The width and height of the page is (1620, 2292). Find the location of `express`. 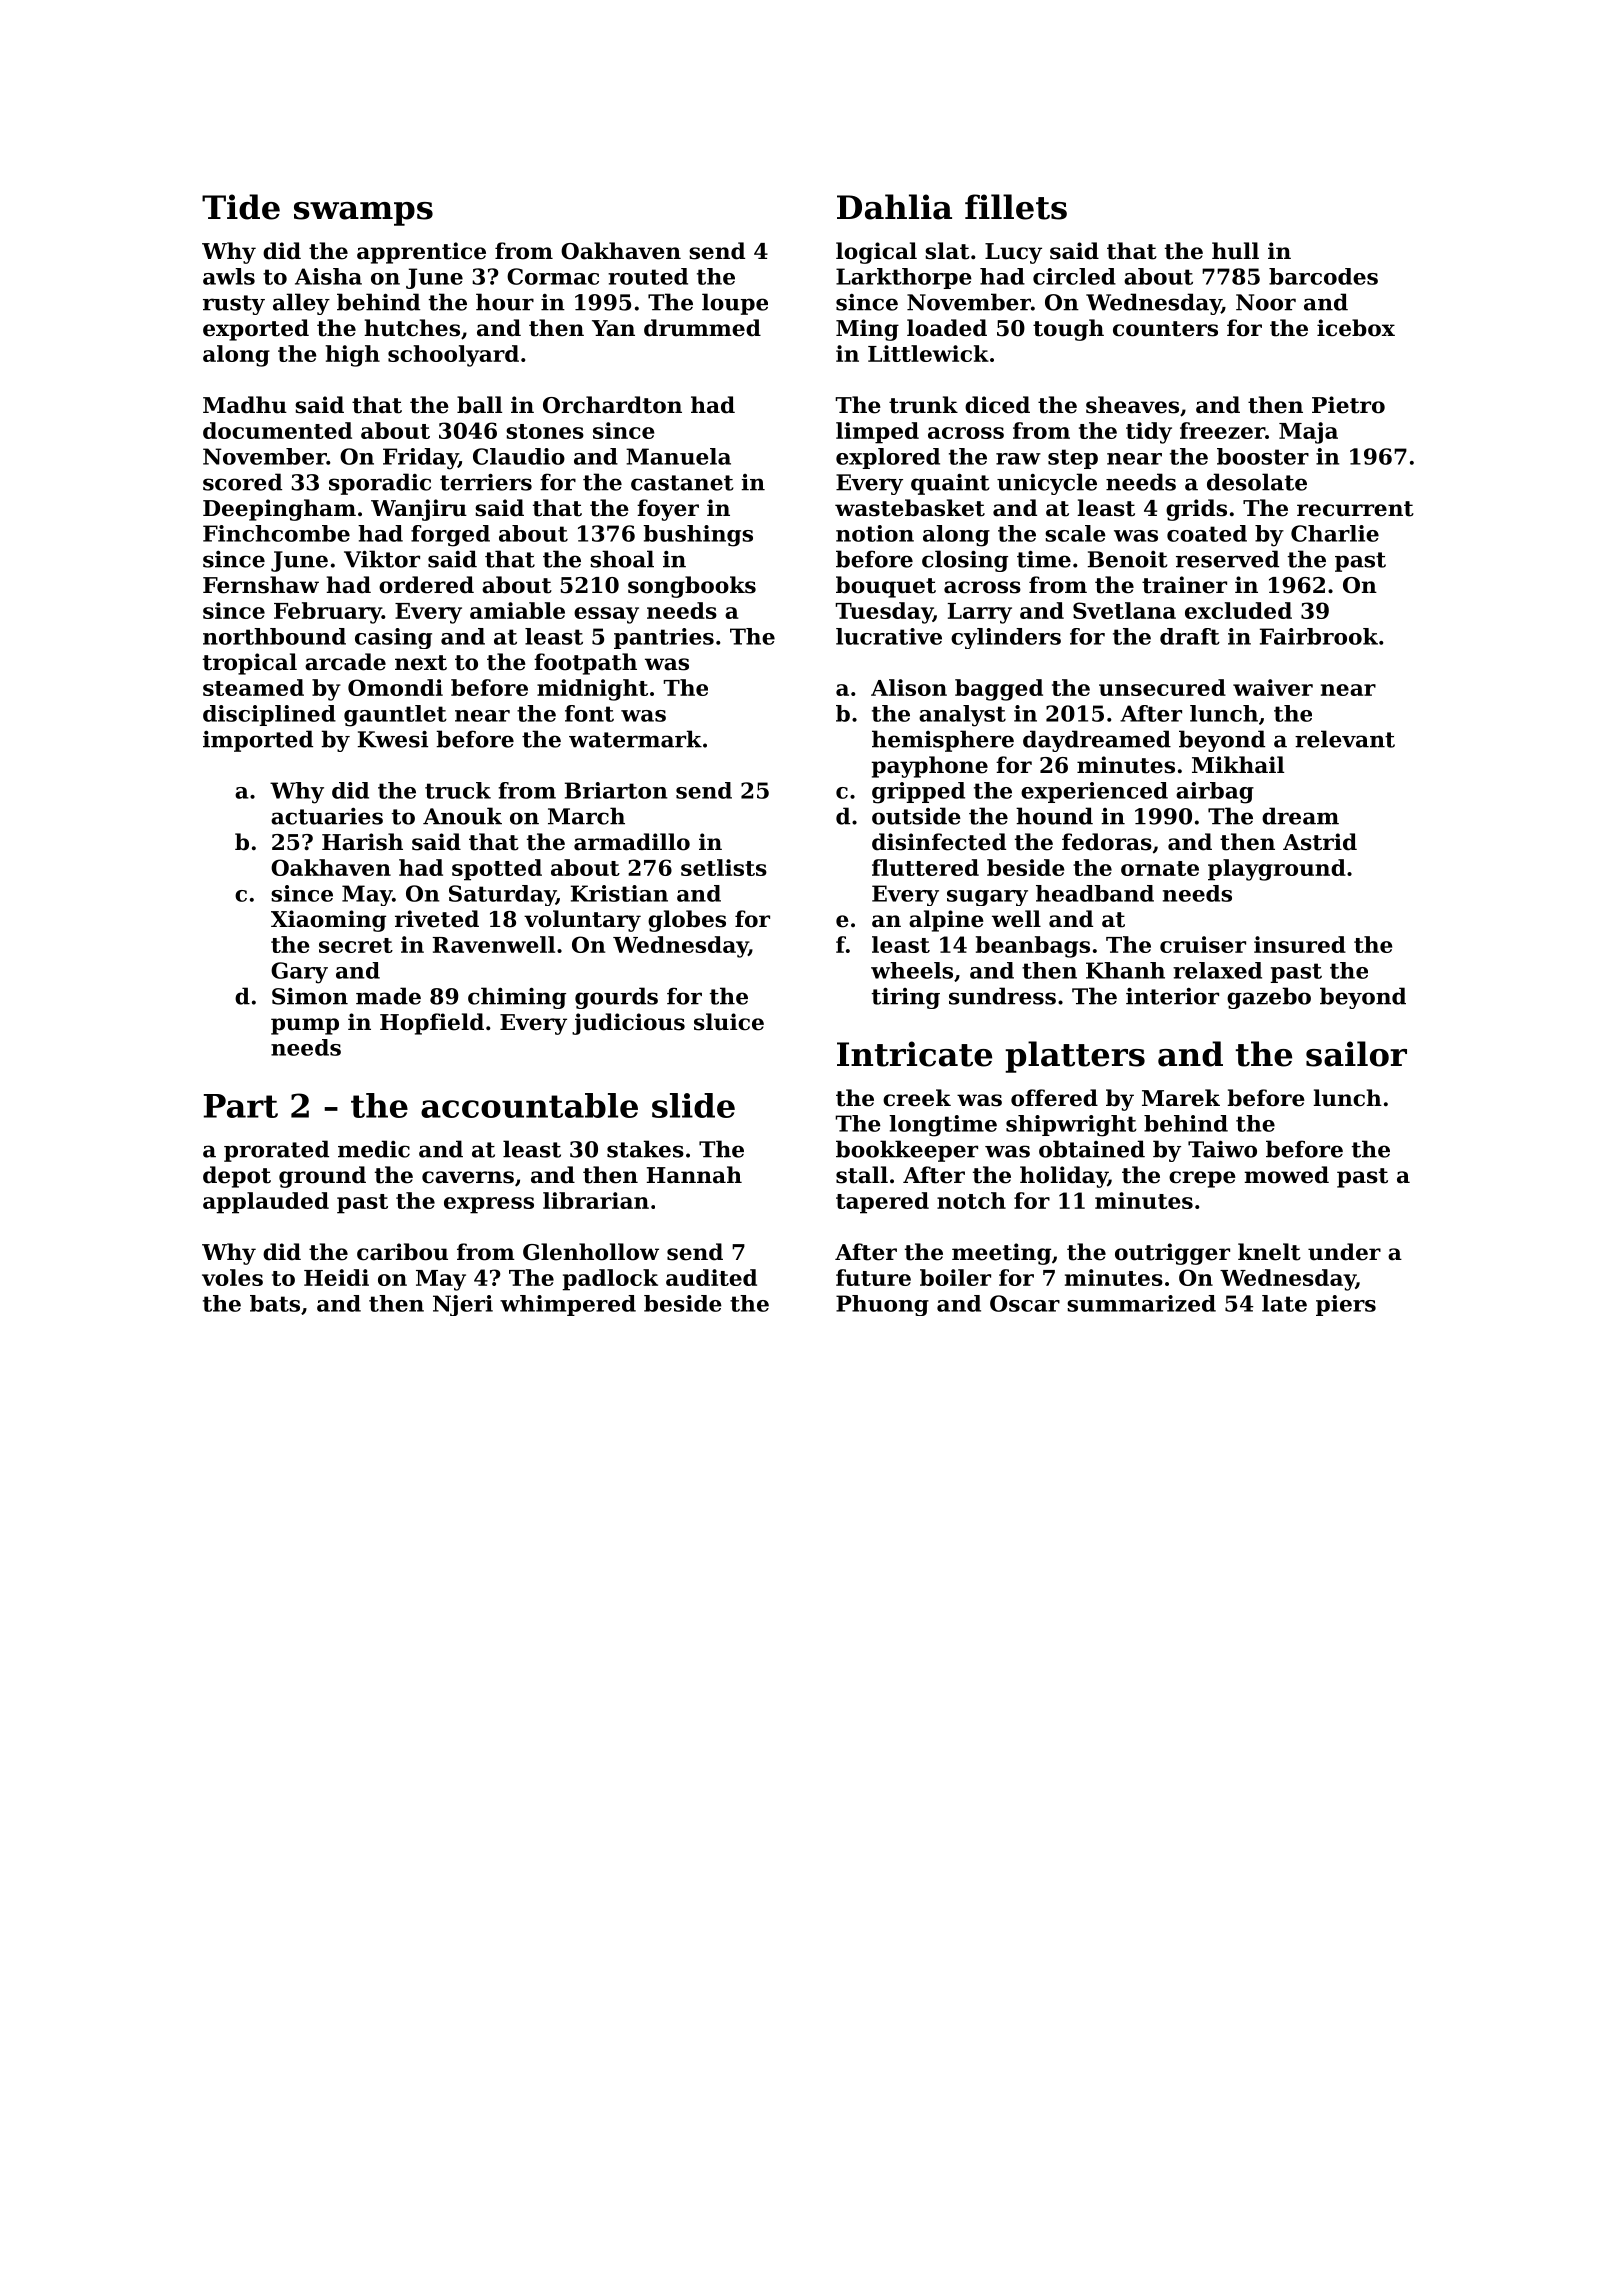

express is located at coordinates (489, 1205).
